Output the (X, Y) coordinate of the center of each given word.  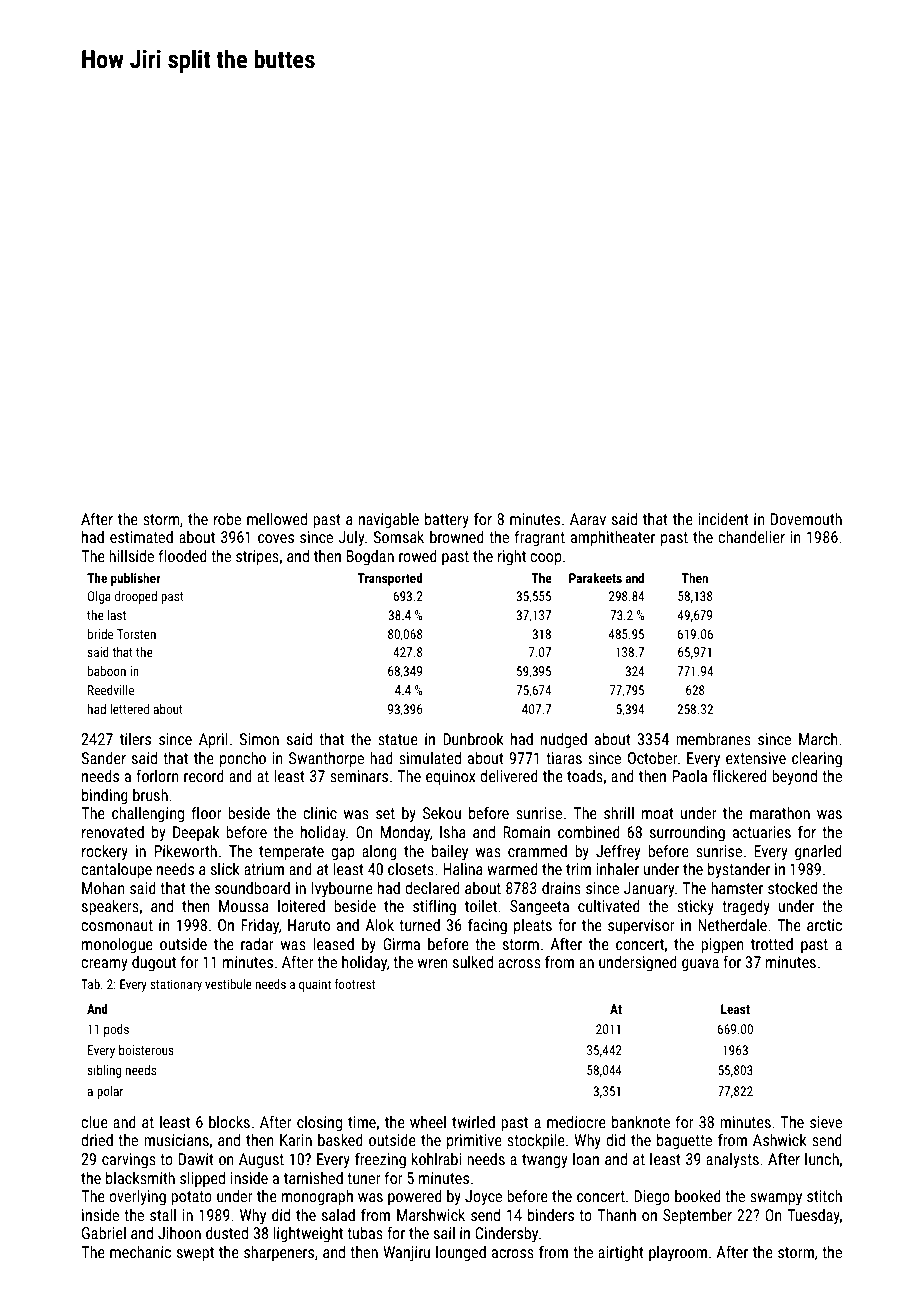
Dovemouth (806, 519)
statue (398, 739)
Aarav (588, 519)
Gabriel (104, 1233)
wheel (428, 1122)
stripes (257, 558)
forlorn (157, 775)
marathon (780, 813)
